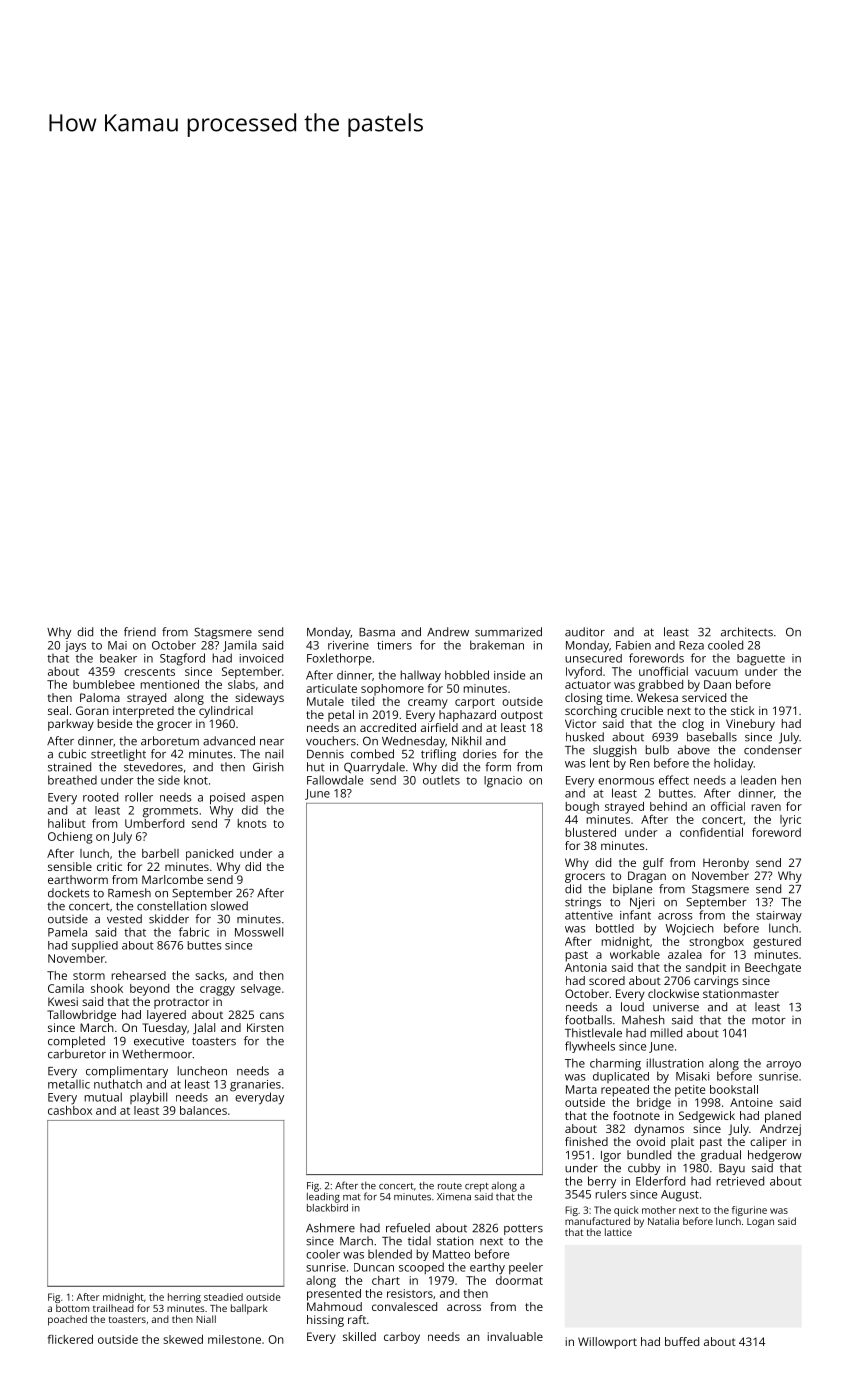 The image size is (849, 1400). Describe the element at coordinates (92, 710) in the screenshot. I see `Goran` at that location.
